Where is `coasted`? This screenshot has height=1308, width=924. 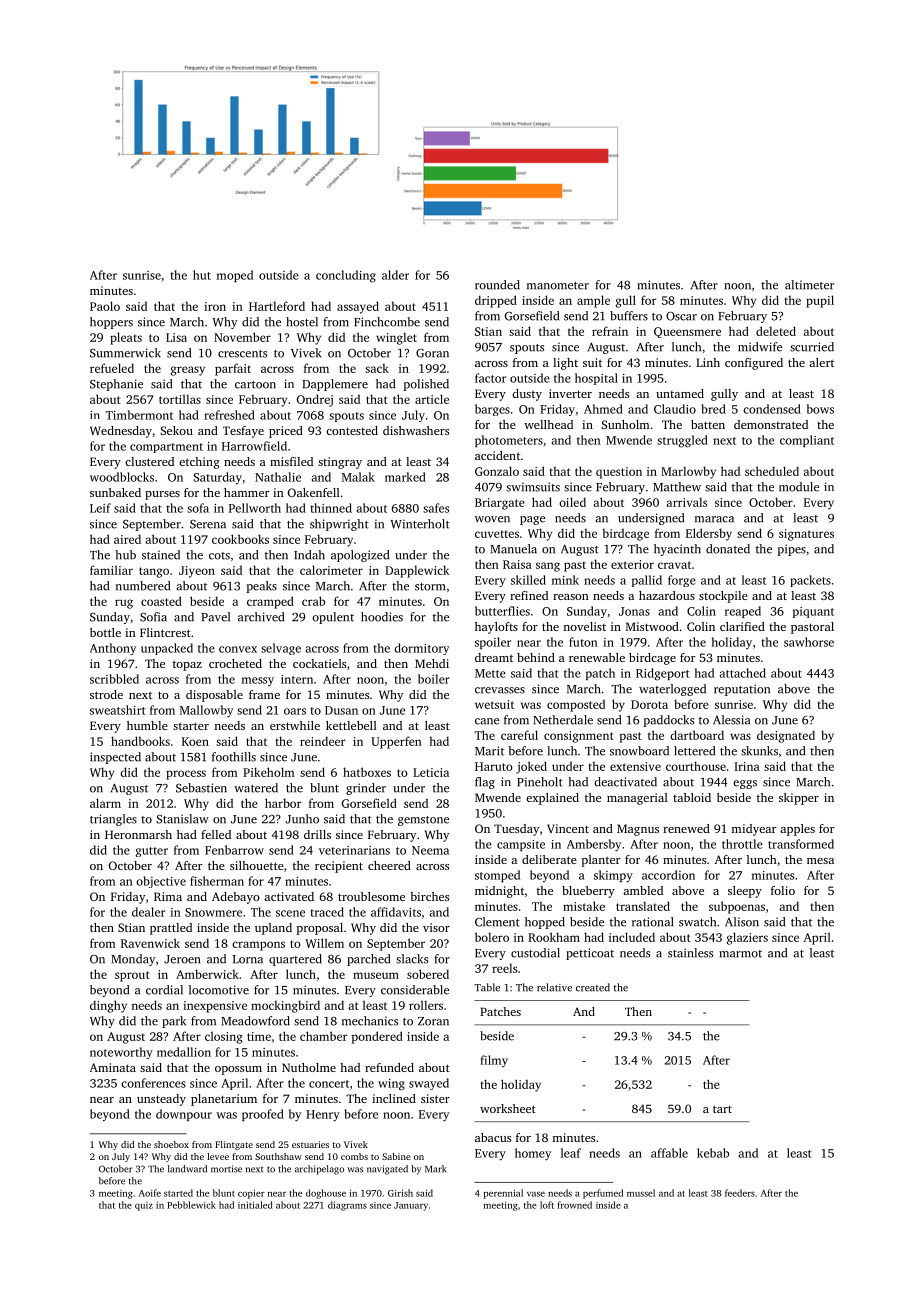
coasted is located at coordinates (161, 601).
